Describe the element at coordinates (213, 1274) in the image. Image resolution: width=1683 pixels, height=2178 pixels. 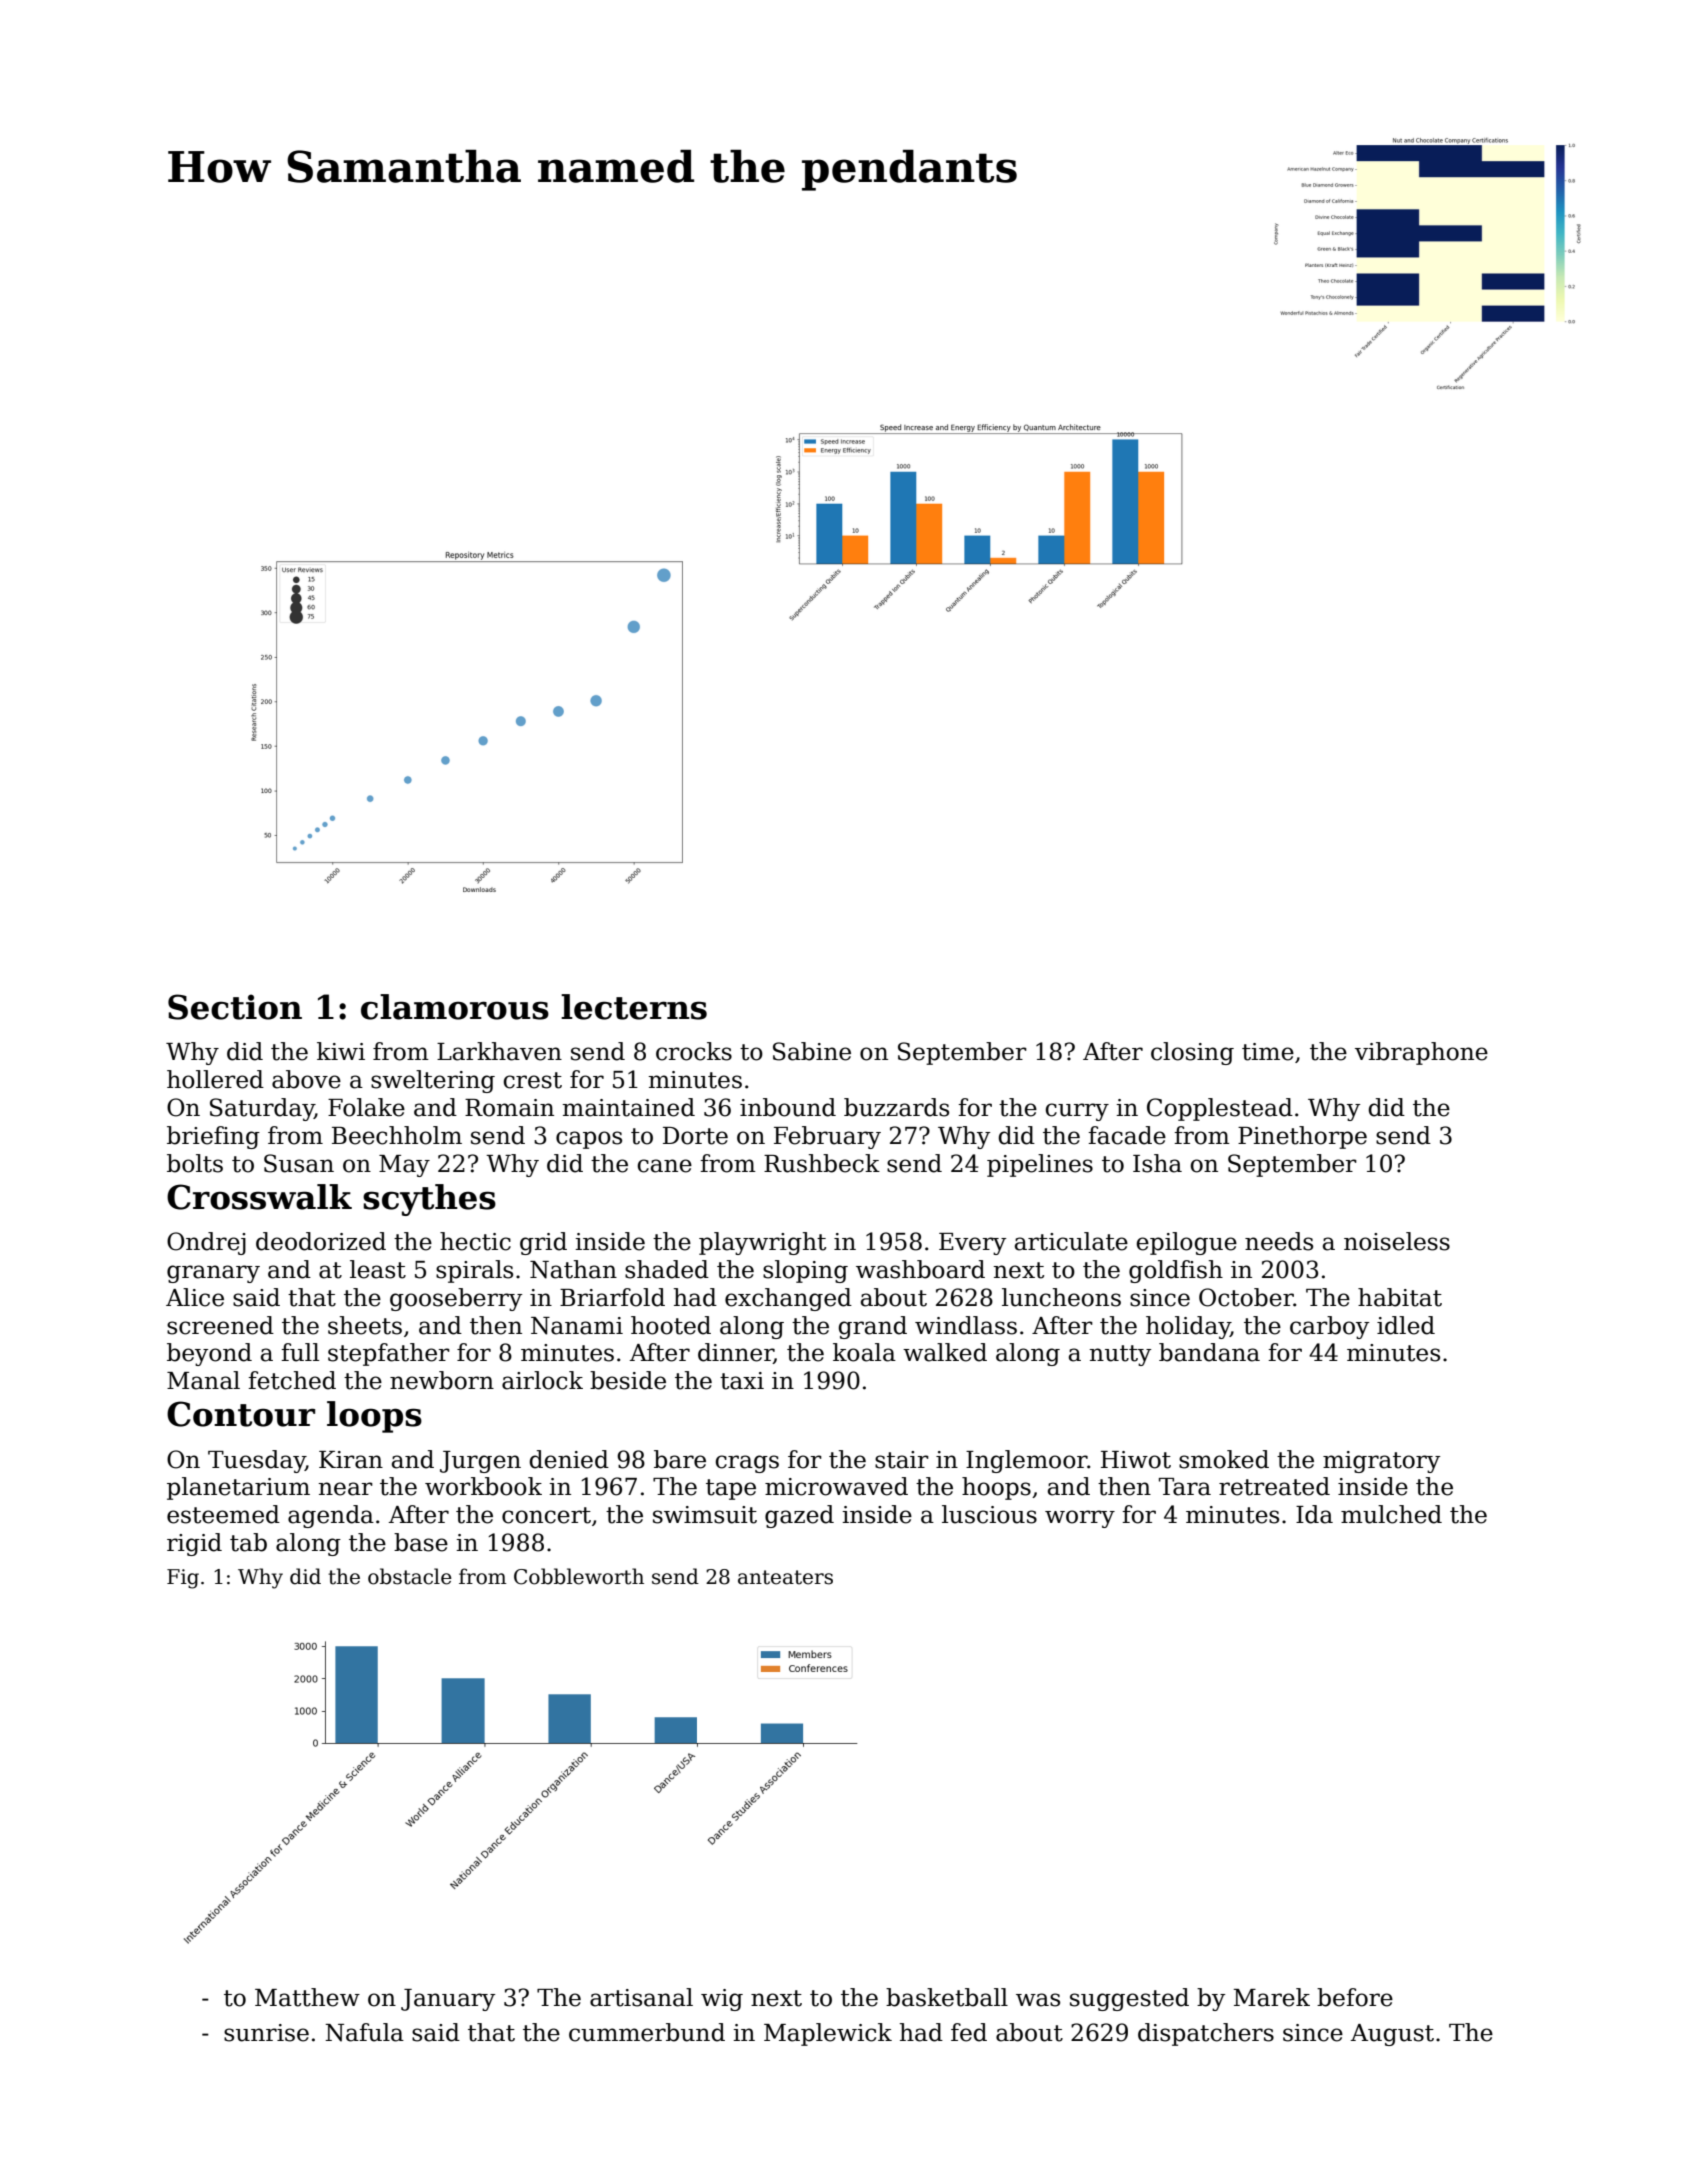
I see `granary` at that location.
